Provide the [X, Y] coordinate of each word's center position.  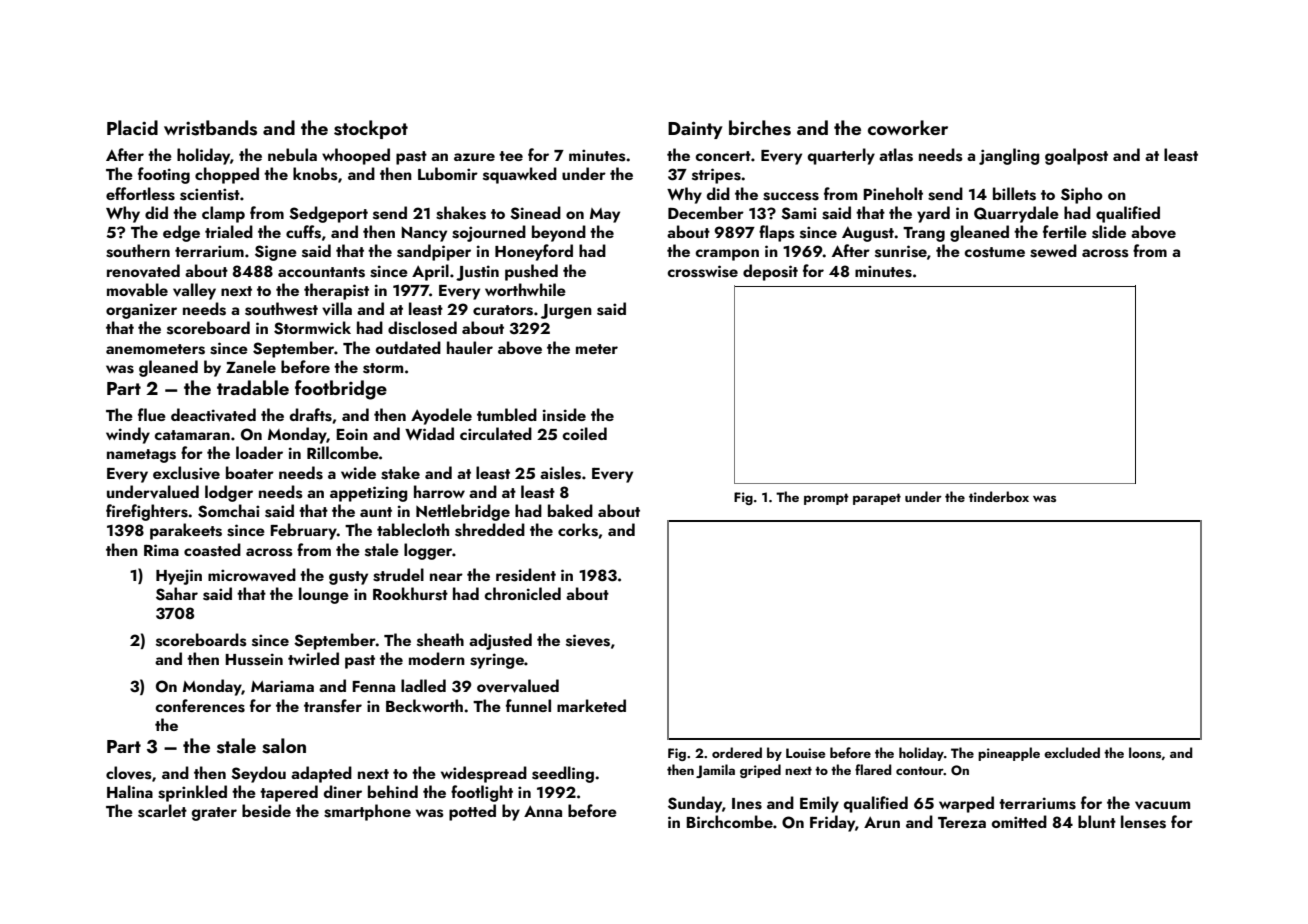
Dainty [695, 130]
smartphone [367, 812]
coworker [908, 127]
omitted [1019, 821]
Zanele [251, 366]
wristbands [210, 128]
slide [1109, 232]
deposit [770, 272]
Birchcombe [729, 821]
